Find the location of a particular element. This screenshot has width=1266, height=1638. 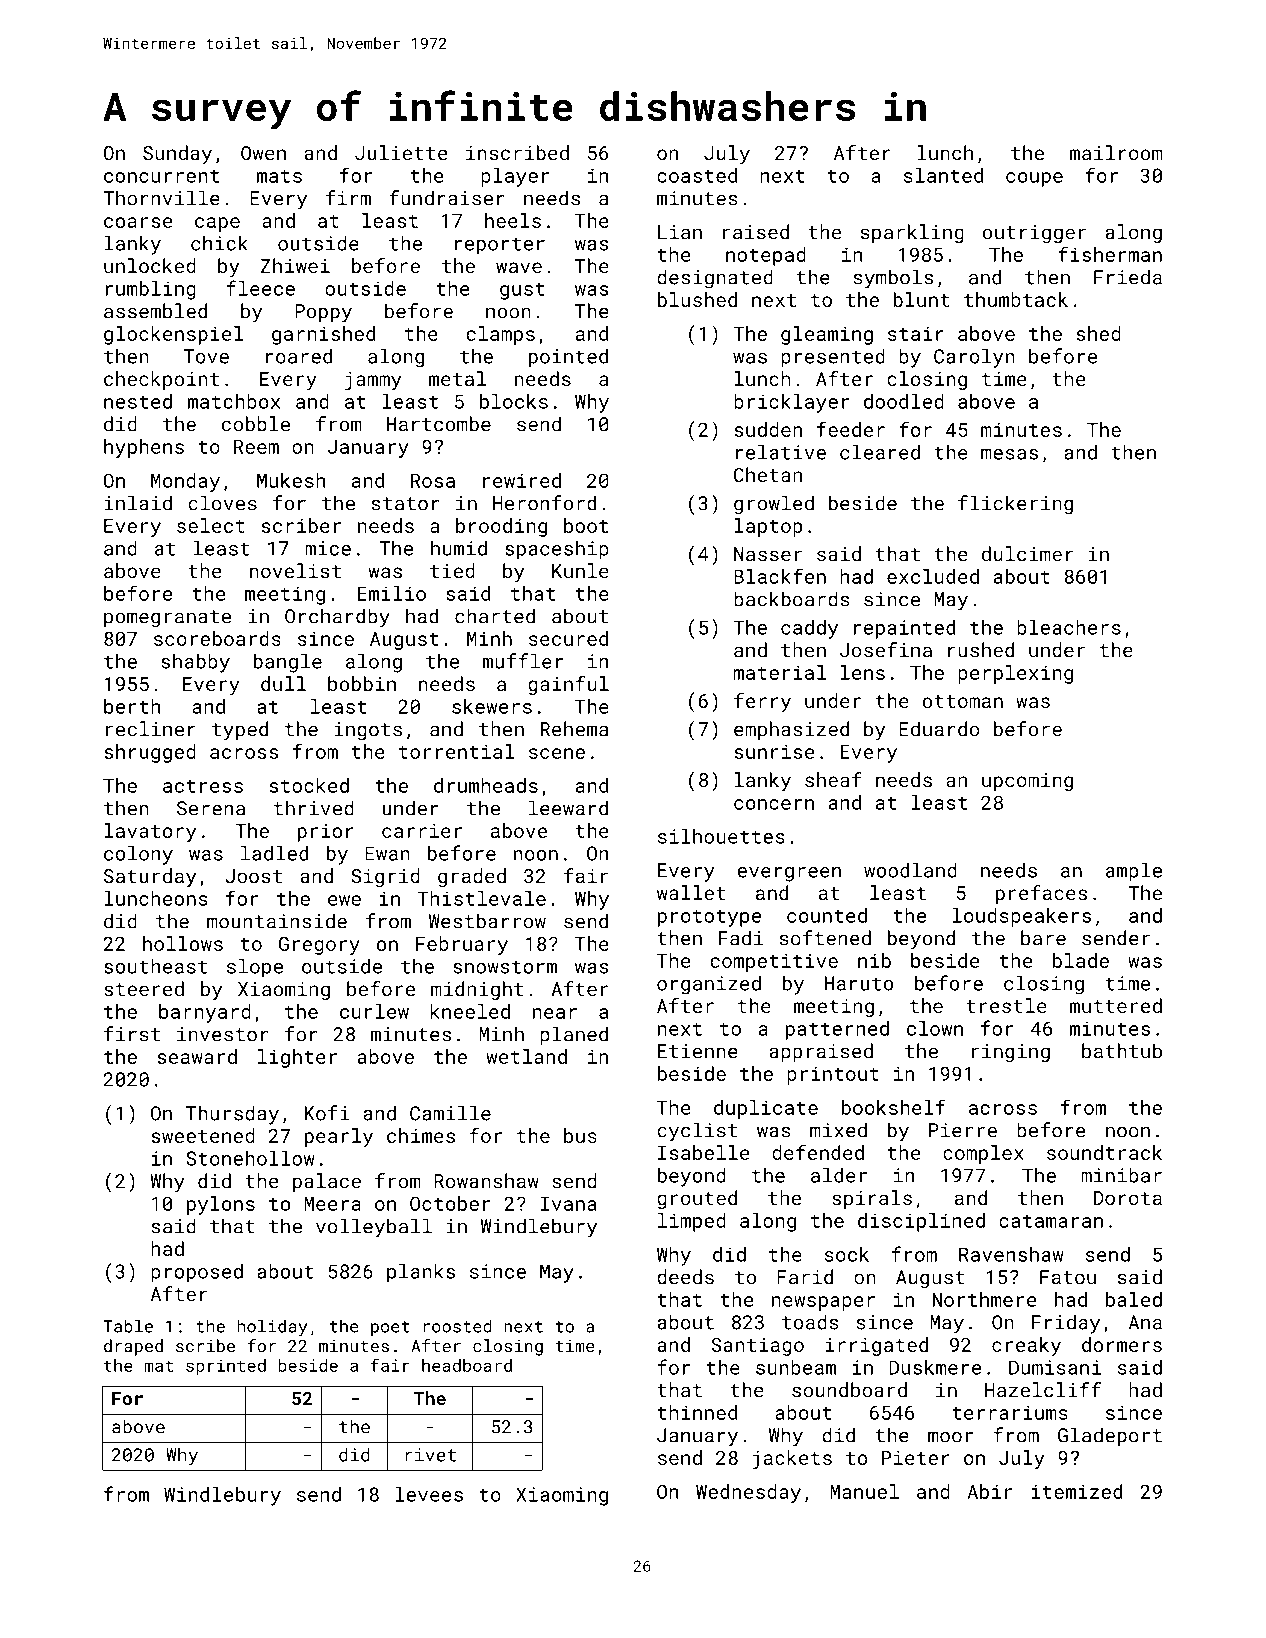

hollows is located at coordinates (183, 943).
